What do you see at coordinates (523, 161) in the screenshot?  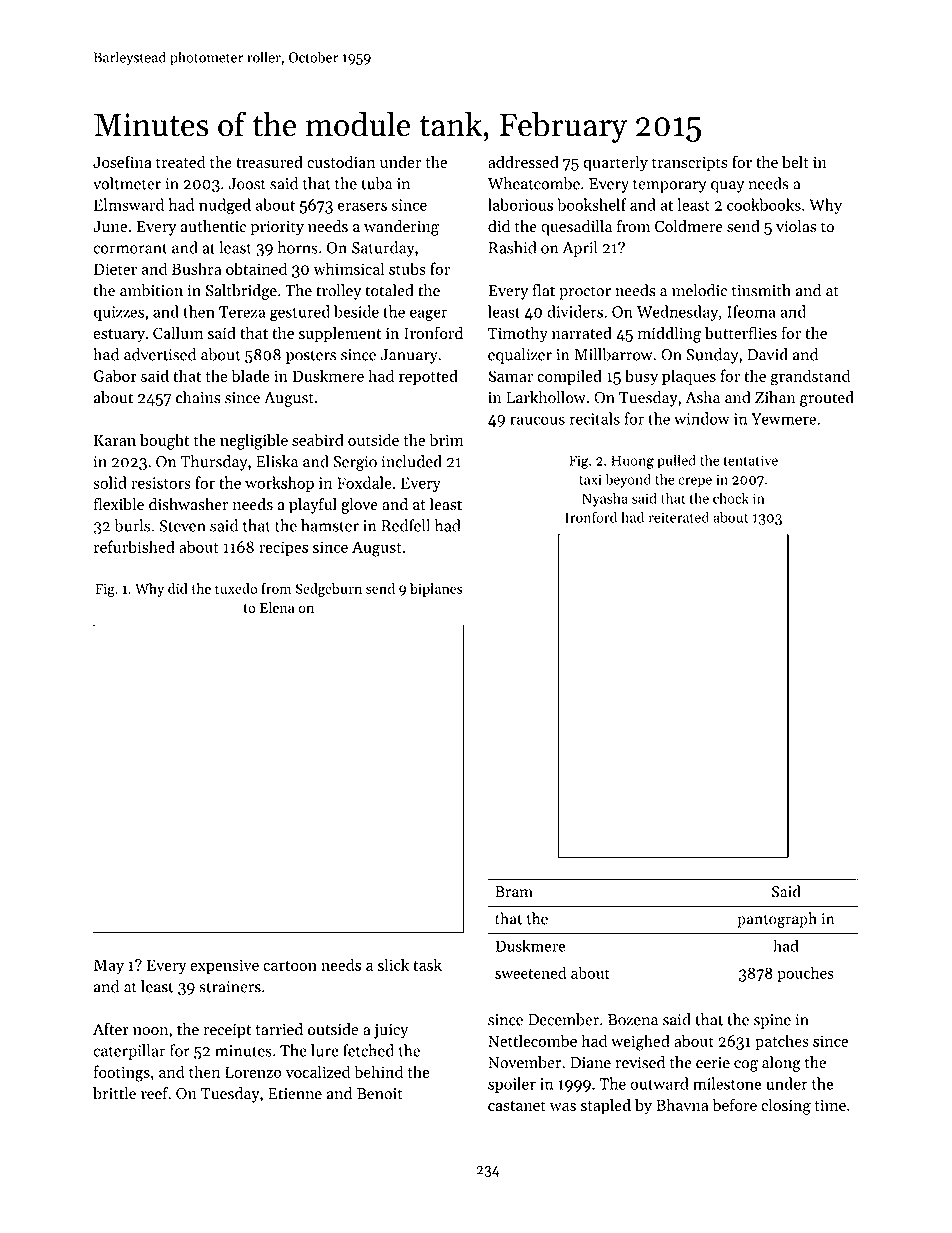 I see `addressed` at bounding box center [523, 161].
